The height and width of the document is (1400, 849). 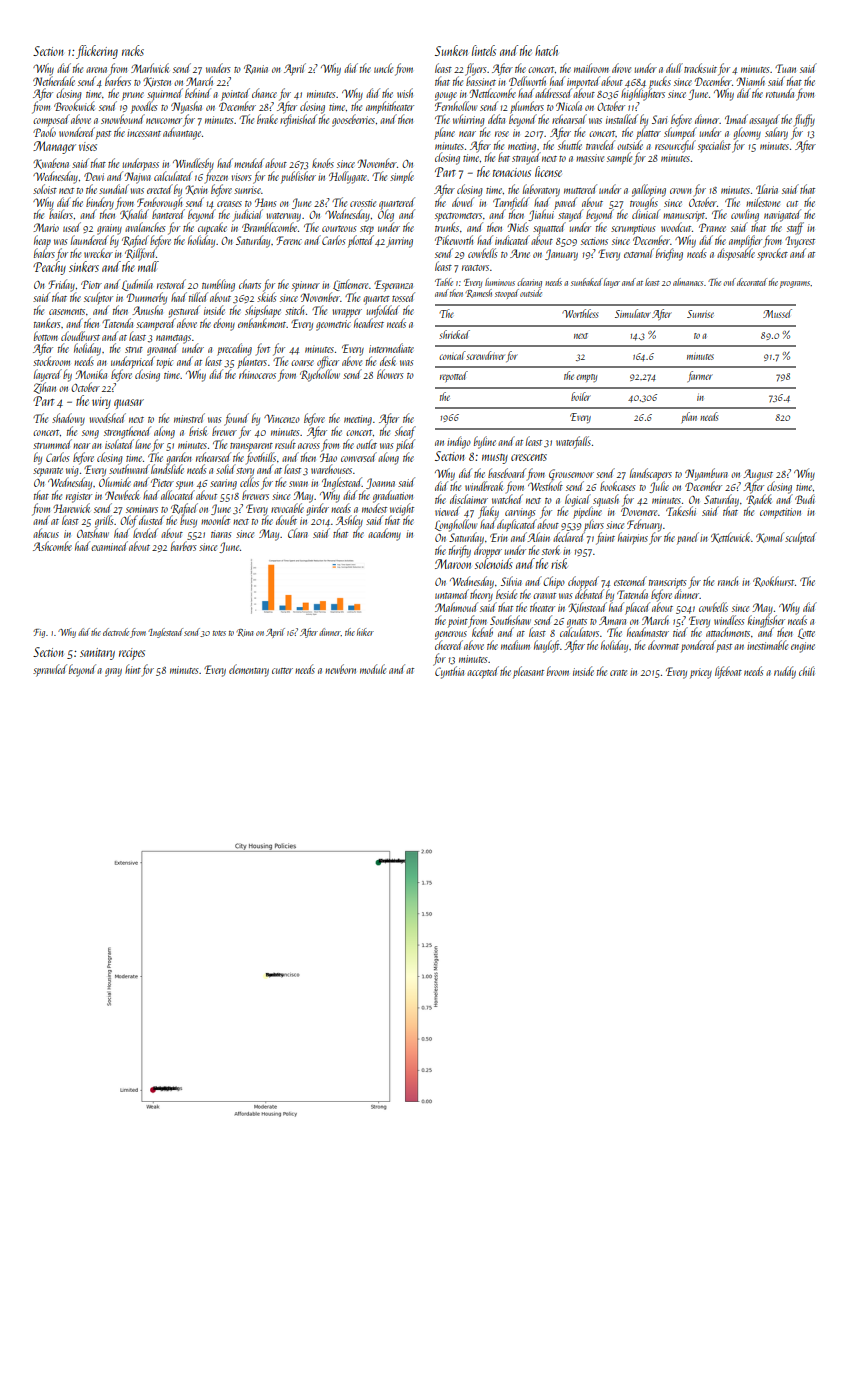 I want to click on hatch, so click(x=546, y=50).
